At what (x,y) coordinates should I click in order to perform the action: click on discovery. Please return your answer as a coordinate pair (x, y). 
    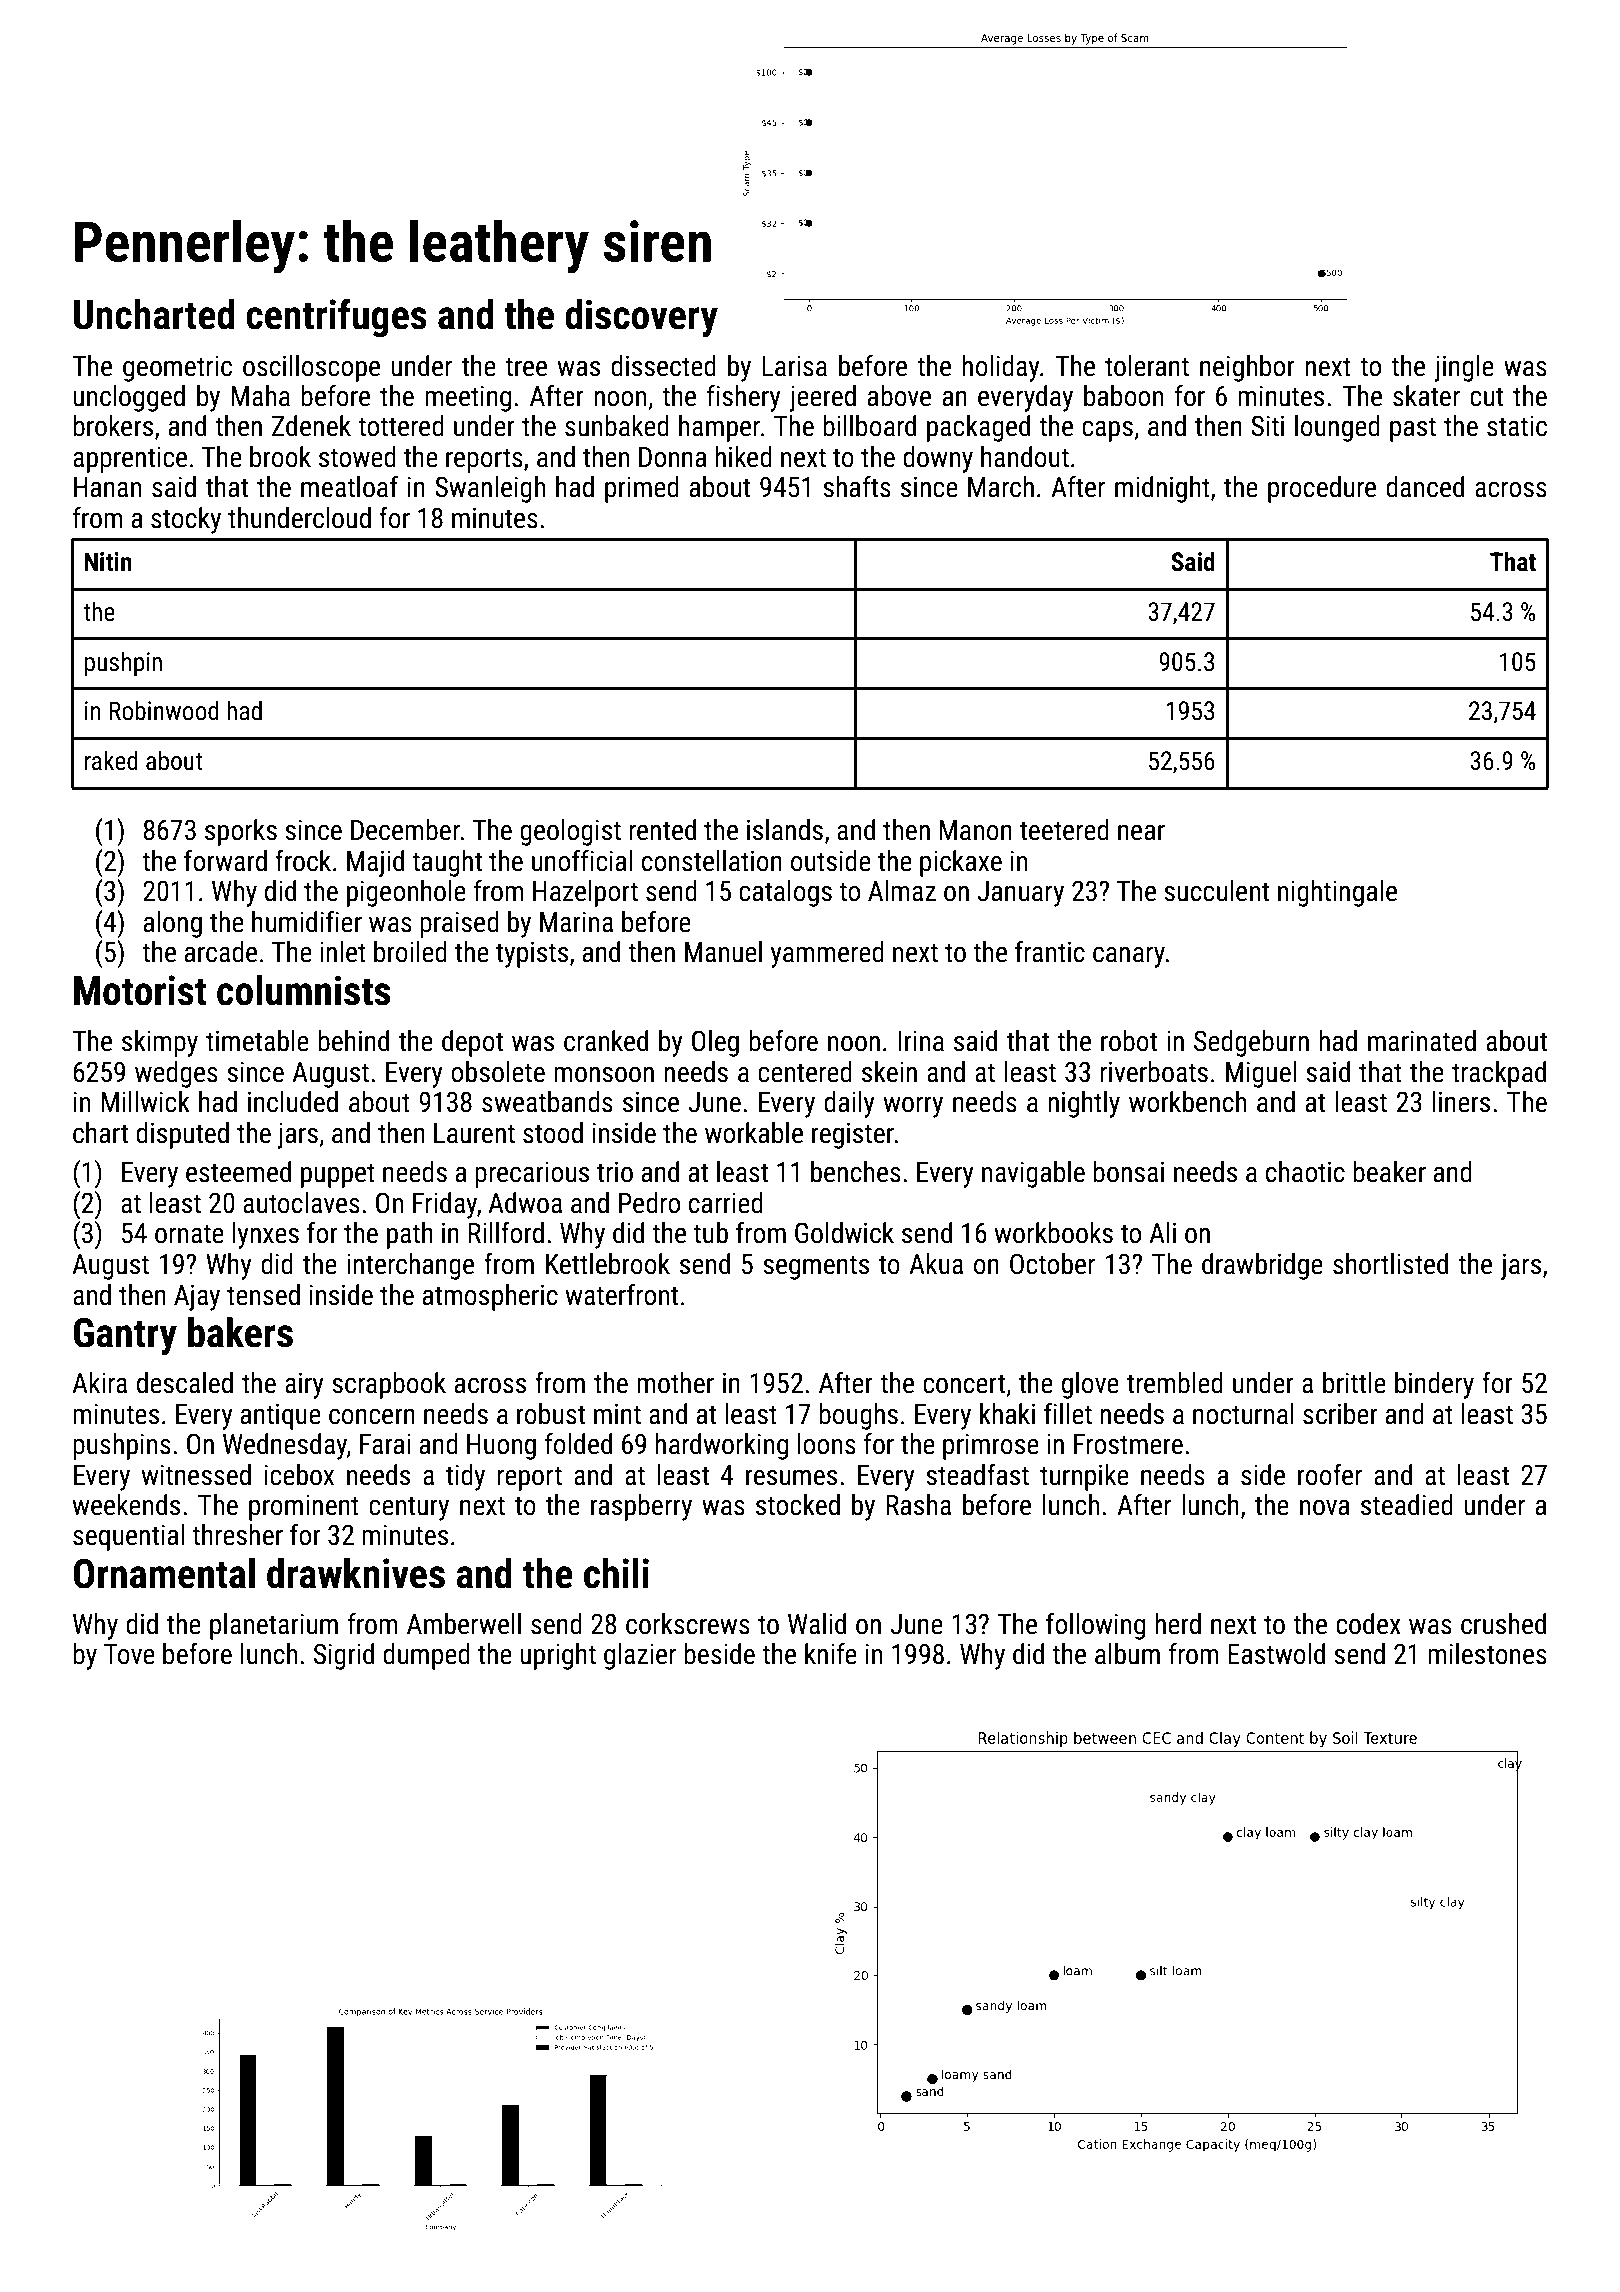
    Looking at the image, I should click on (641, 318).
